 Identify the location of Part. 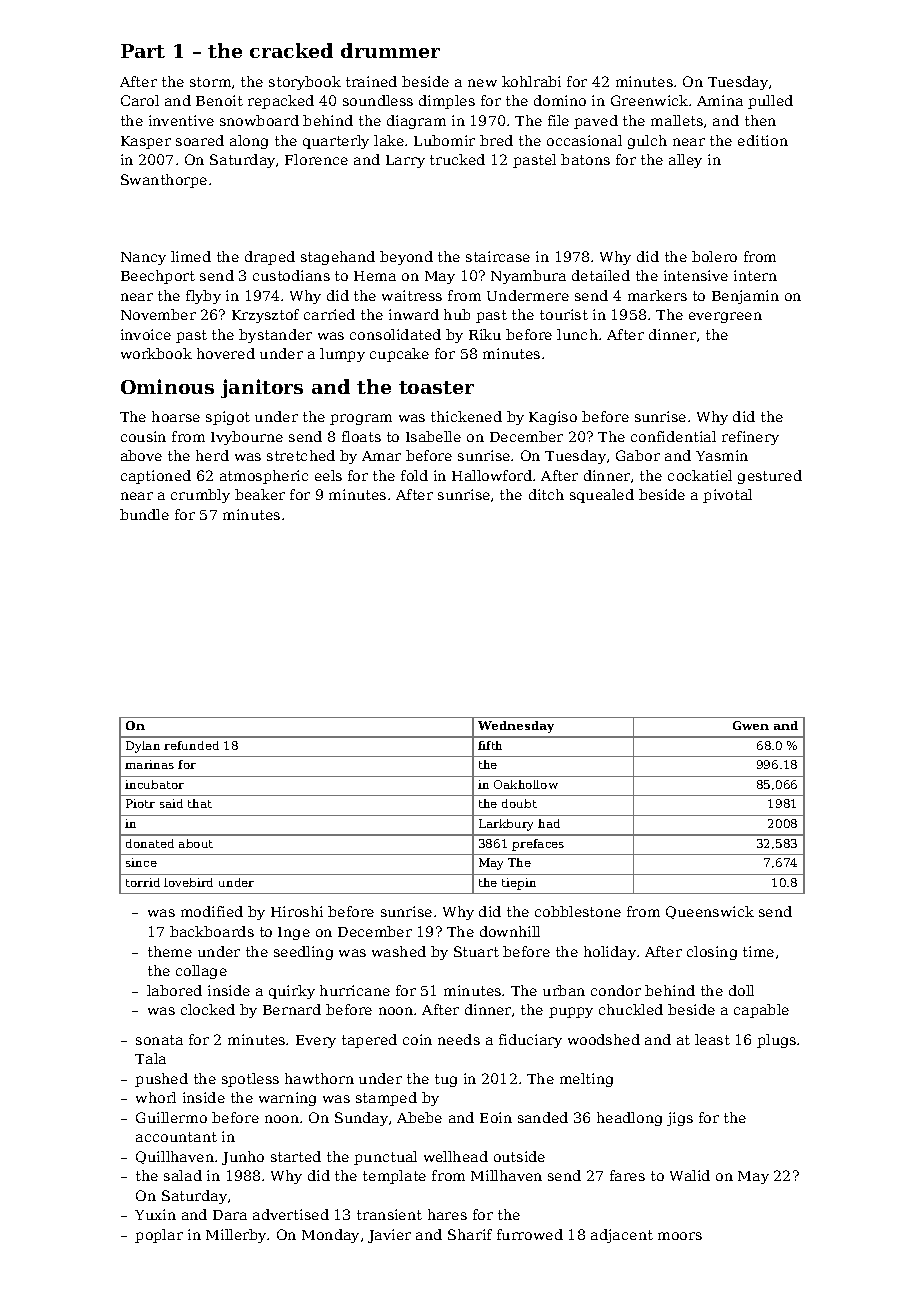
(143, 51).
